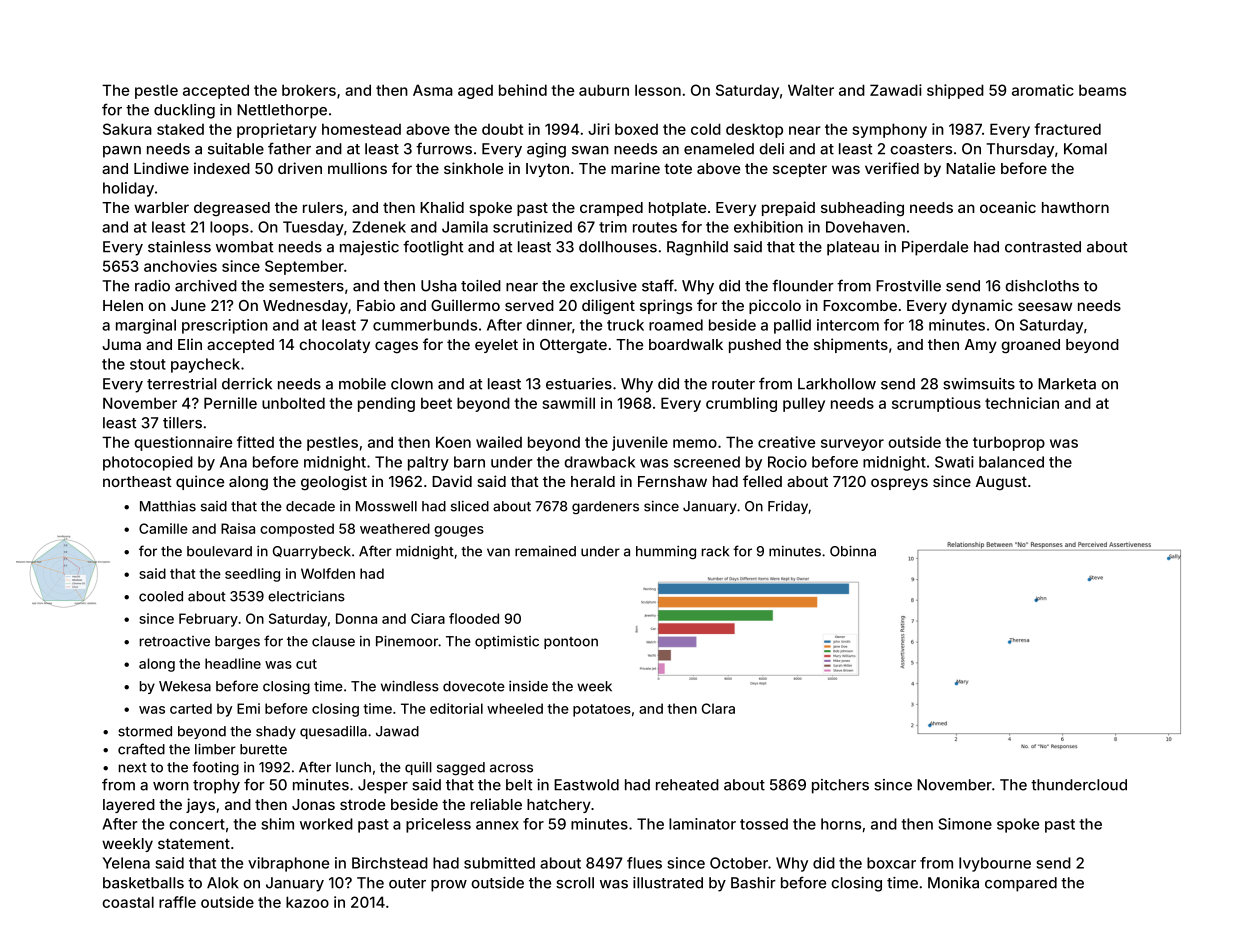  What do you see at coordinates (762, 481) in the screenshot?
I see `felled` at bounding box center [762, 481].
